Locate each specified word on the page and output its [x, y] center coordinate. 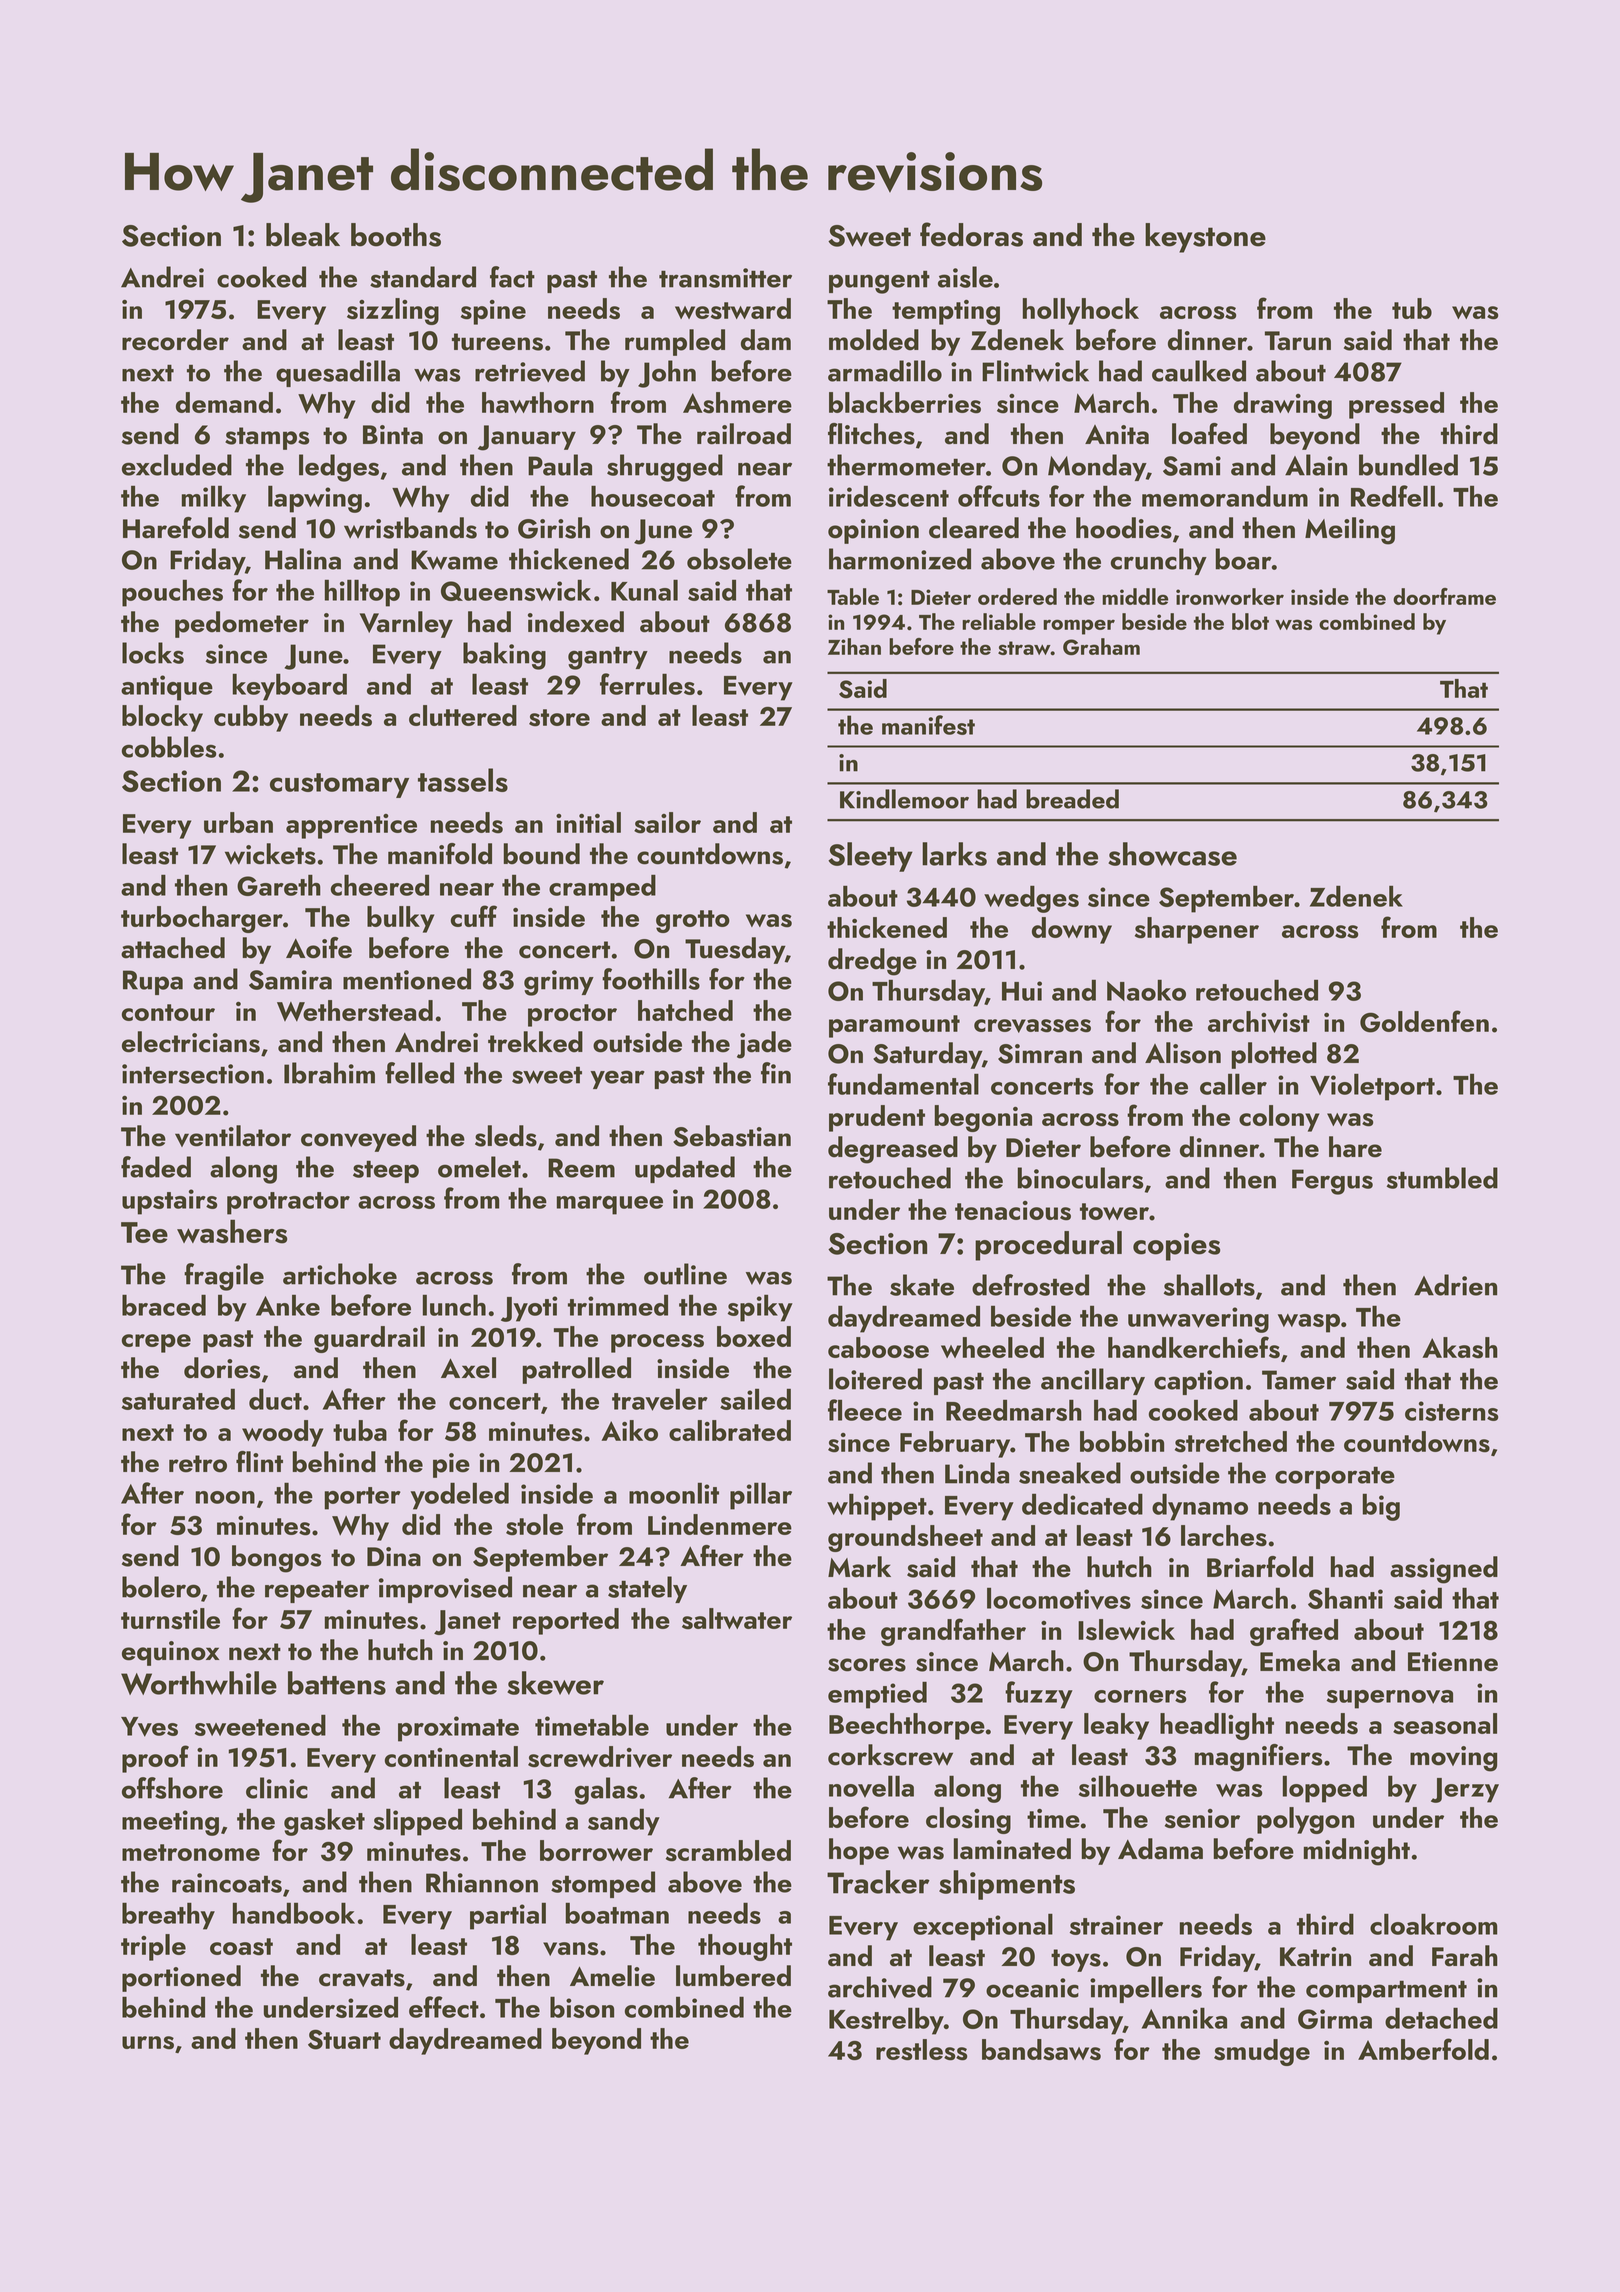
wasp [1309, 1323]
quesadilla [338, 373]
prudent [877, 1118]
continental [451, 1756]
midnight [1357, 1852]
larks [954, 854]
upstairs [169, 1202]
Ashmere [737, 403]
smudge [1262, 2052]
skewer [555, 1683]
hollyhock [1081, 311]
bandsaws [1041, 2050]
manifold [440, 854]
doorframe [1444, 596]
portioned [181, 1978]
